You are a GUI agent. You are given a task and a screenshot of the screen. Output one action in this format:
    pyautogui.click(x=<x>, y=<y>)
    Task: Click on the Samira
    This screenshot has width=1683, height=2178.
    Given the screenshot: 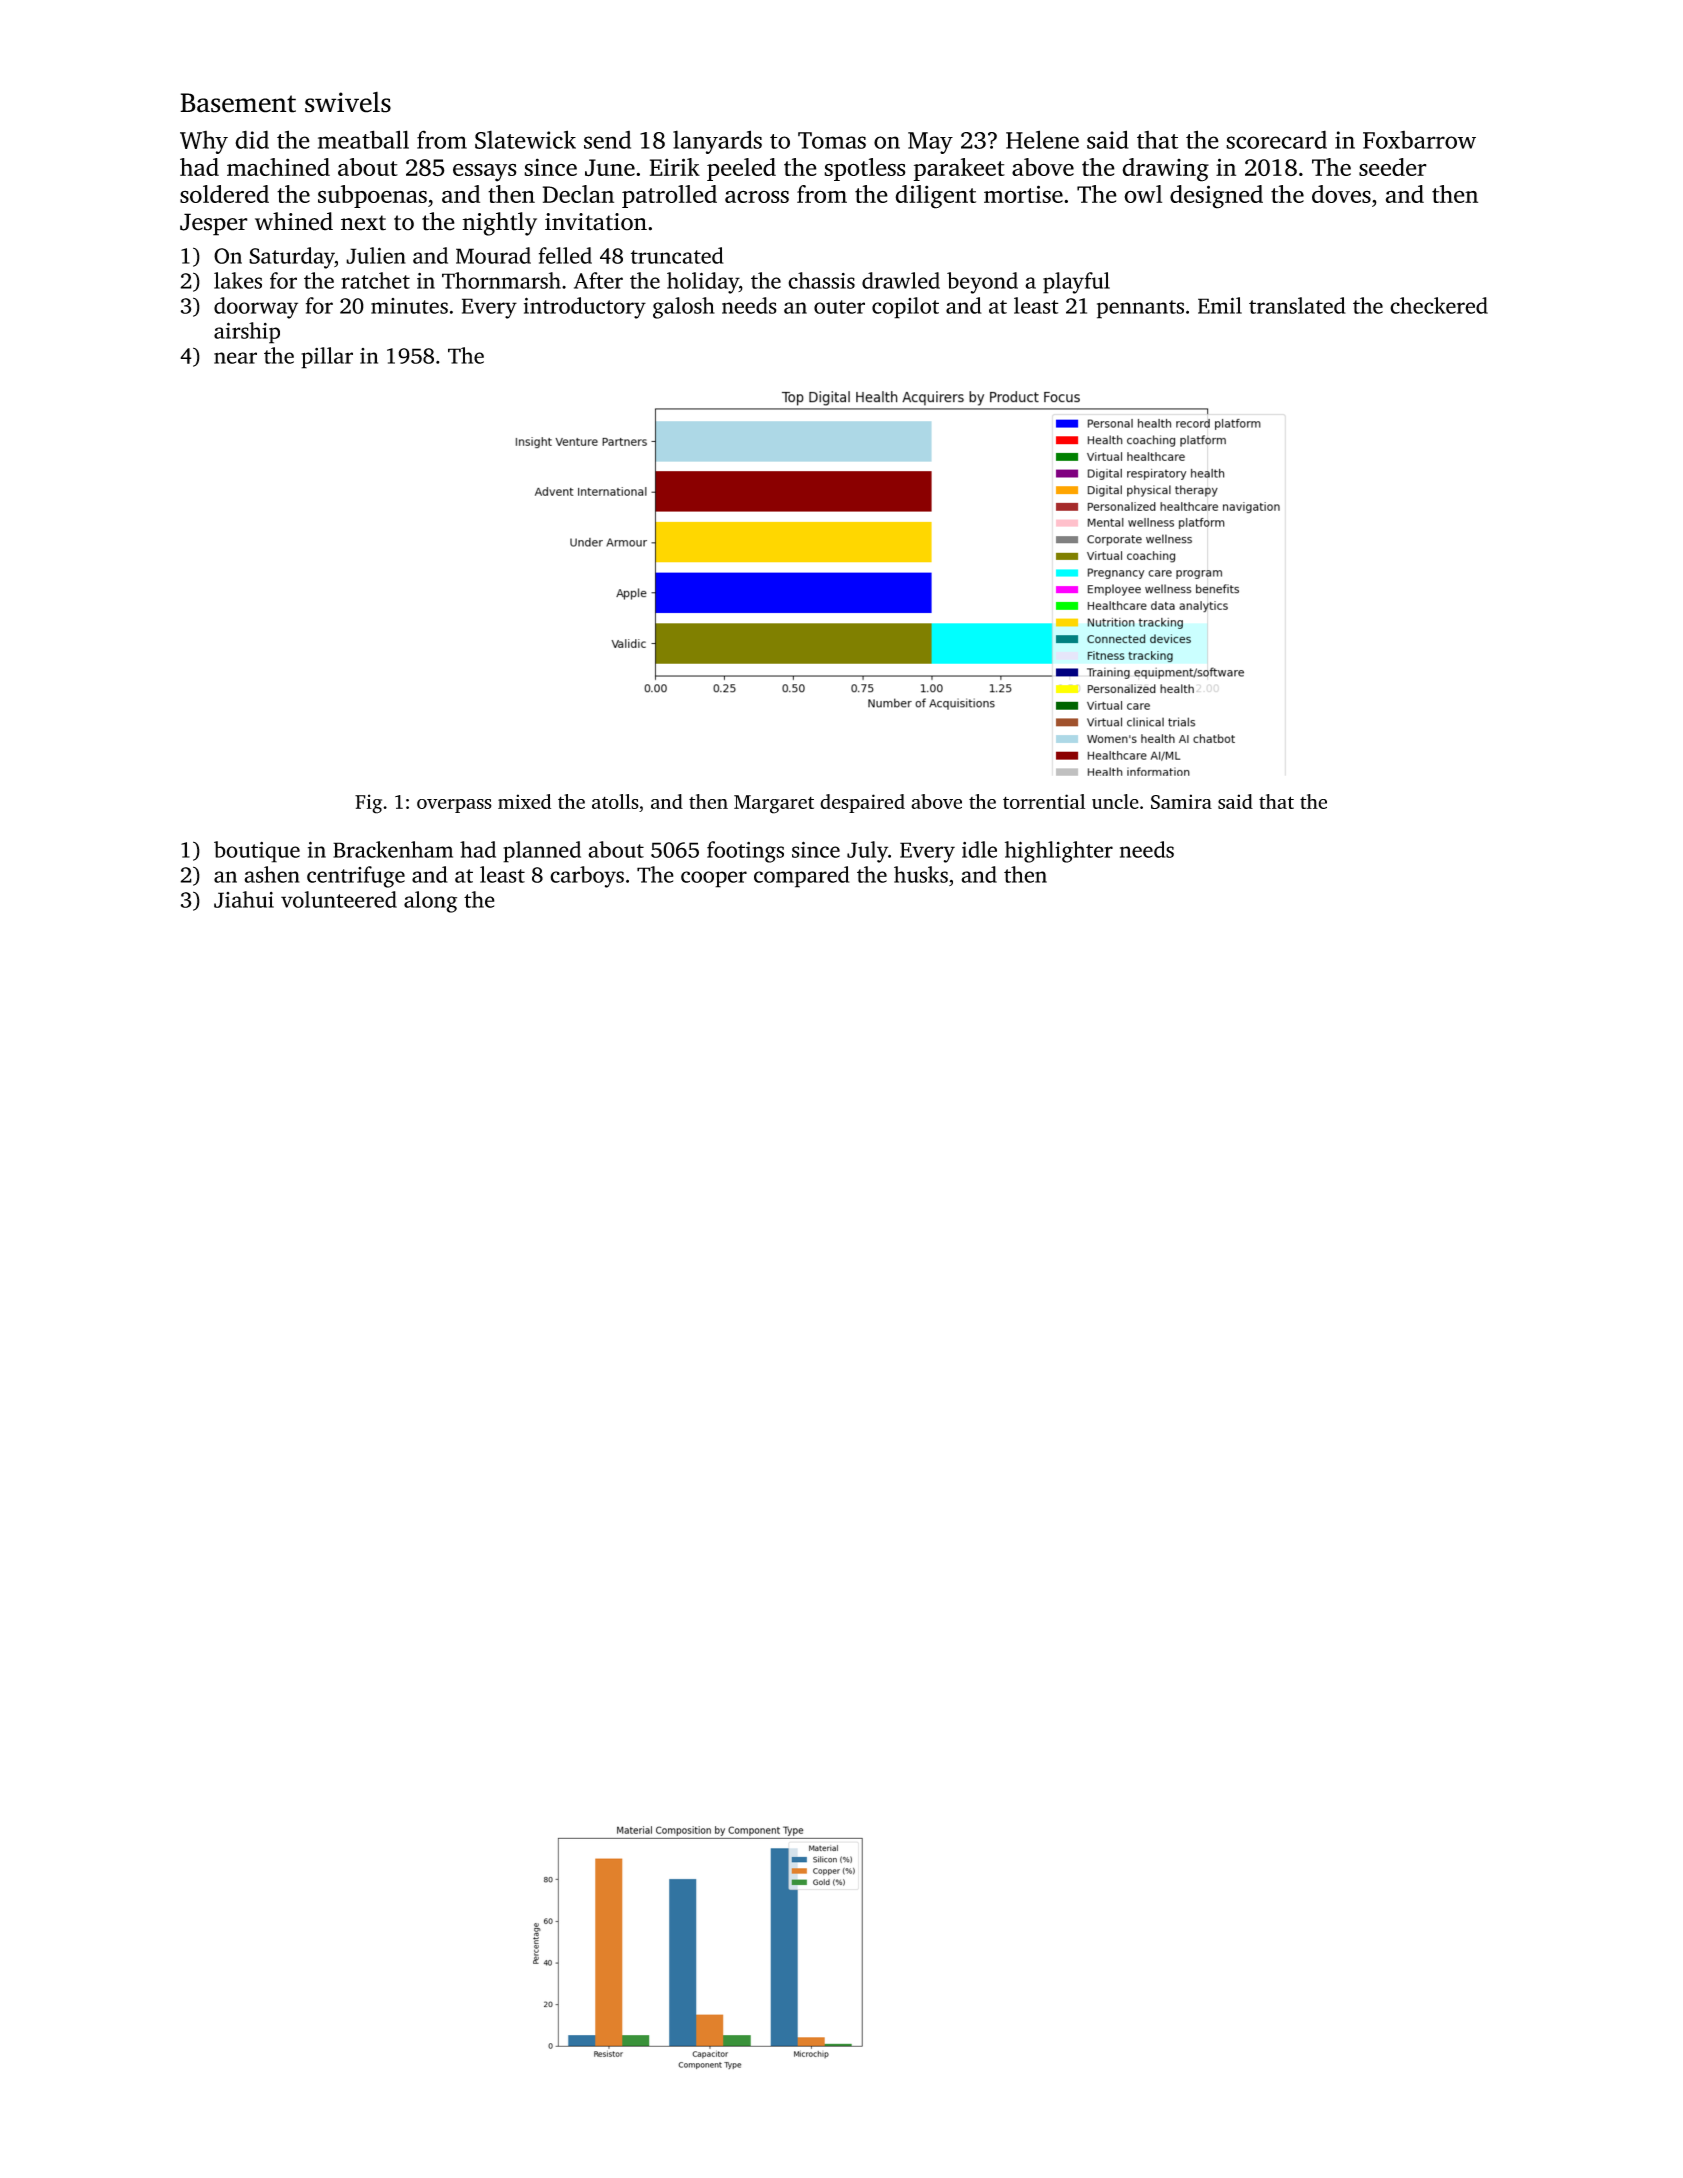 What is the action you would take?
    pyautogui.click(x=1181, y=801)
